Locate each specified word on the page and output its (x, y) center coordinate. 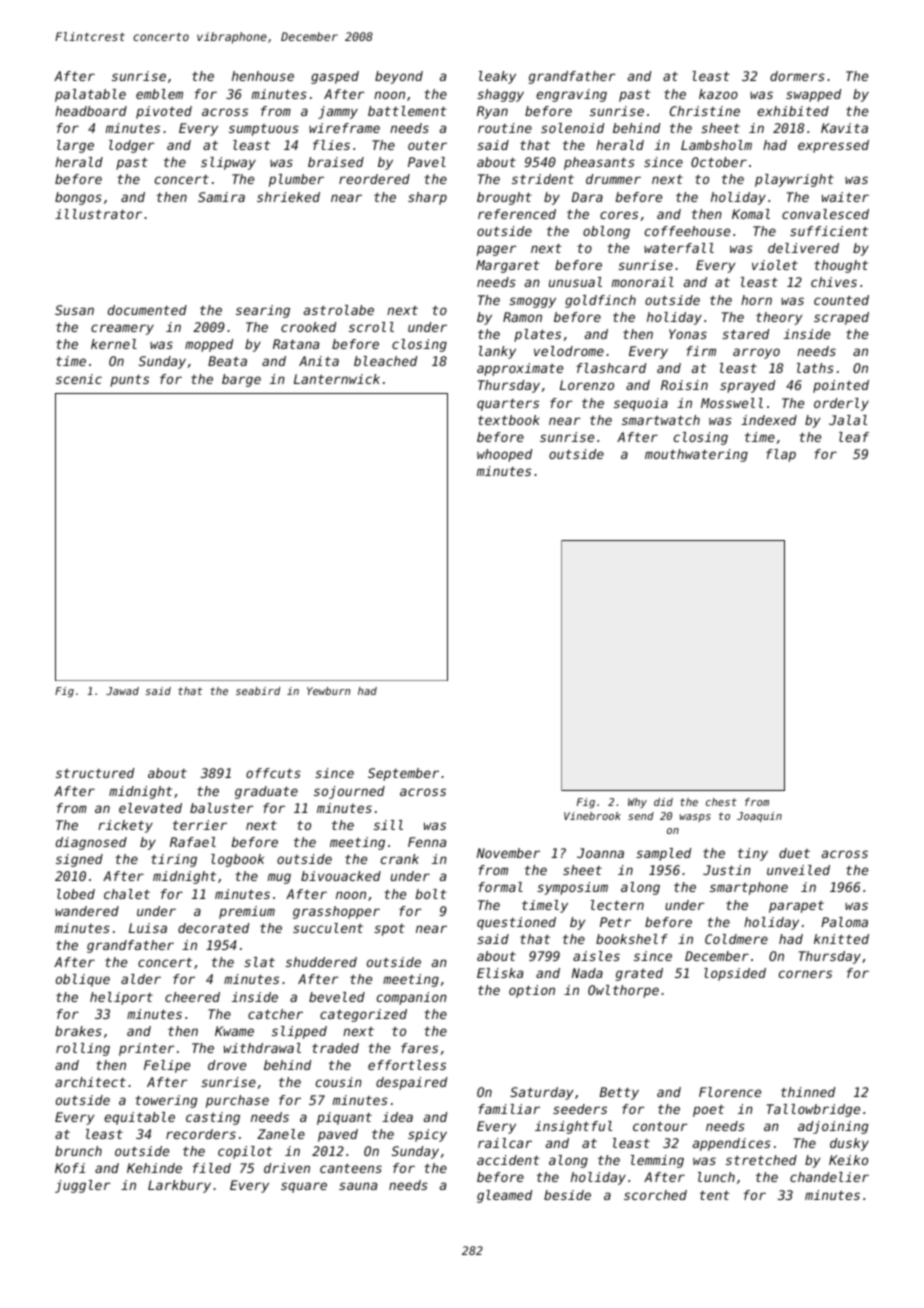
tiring (174, 860)
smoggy (532, 302)
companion (412, 998)
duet (794, 853)
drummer (613, 179)
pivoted (164, 112)
